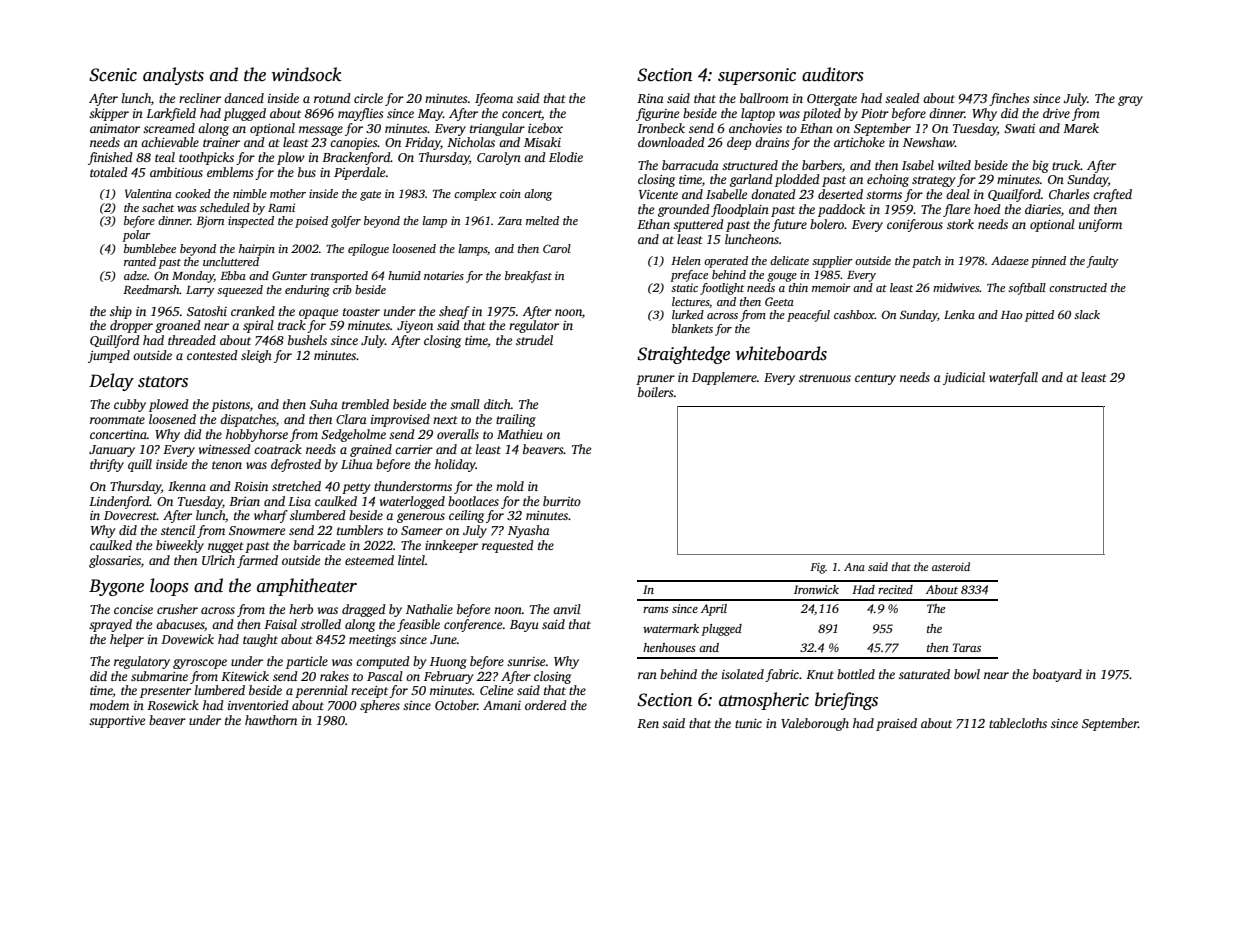 The height and width of the image is (952, 1233). I want to click on teal, so click(165, 157).
